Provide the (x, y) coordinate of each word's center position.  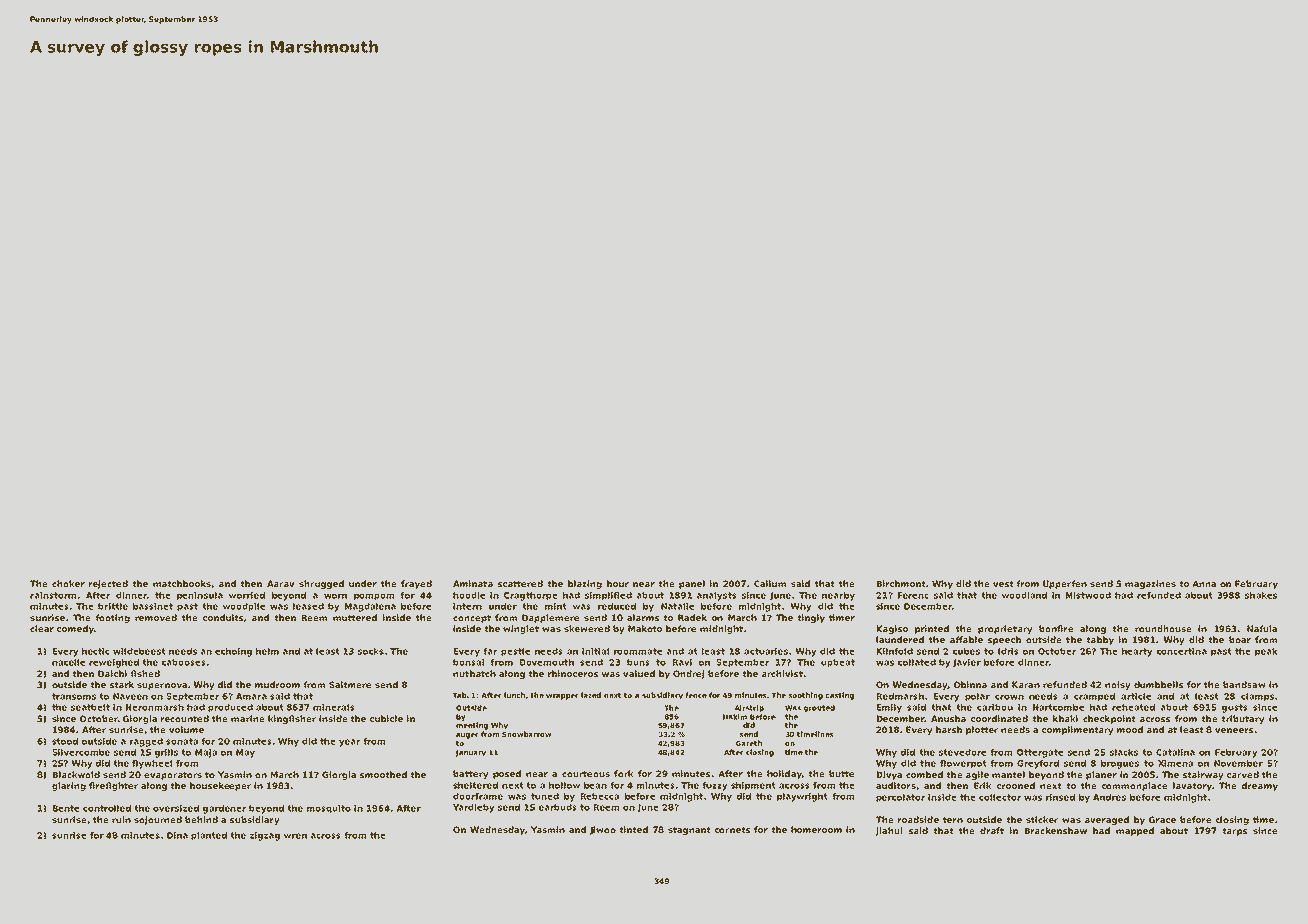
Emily (889, 708)
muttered (355, 617)
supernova (162, 686)
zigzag (265, 836)
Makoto (645, 628)
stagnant (689, 831)
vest (1003, 584)
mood (1130, 729)
